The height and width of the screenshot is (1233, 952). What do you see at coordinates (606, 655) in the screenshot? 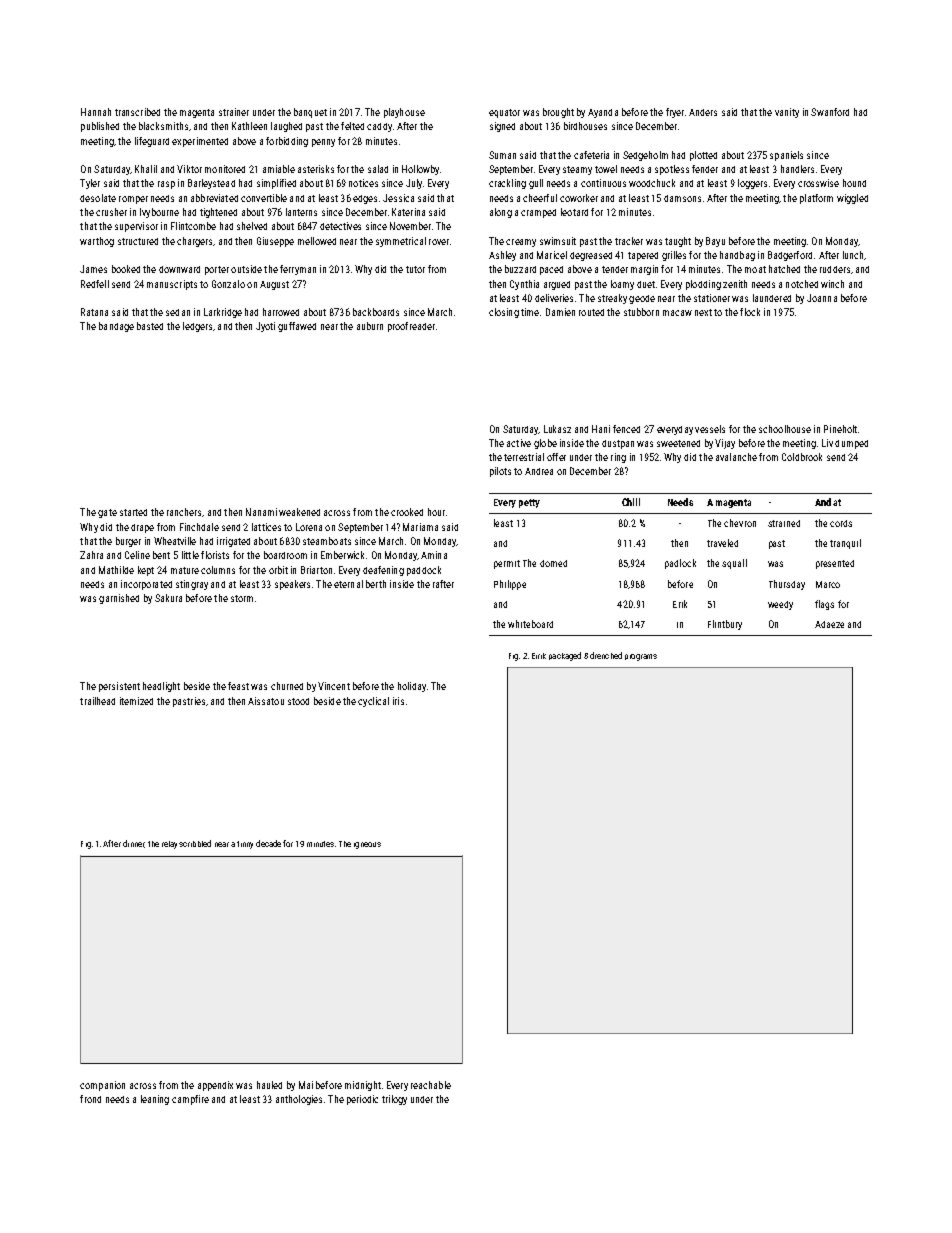
I see `drenched` at bounding box center [606, 655].
